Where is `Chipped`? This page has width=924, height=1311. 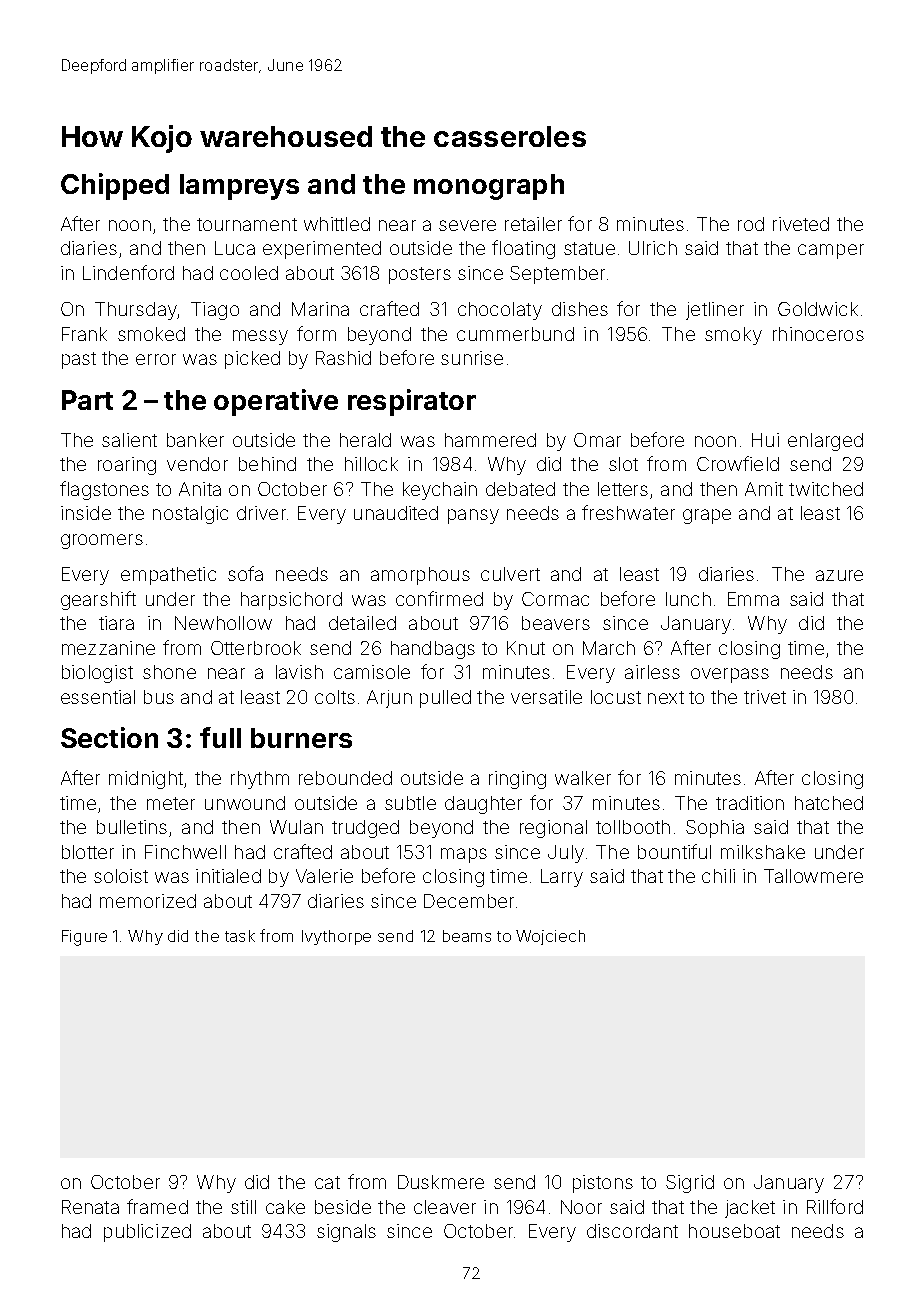 Chipped is located at coordinates (115, 186).
